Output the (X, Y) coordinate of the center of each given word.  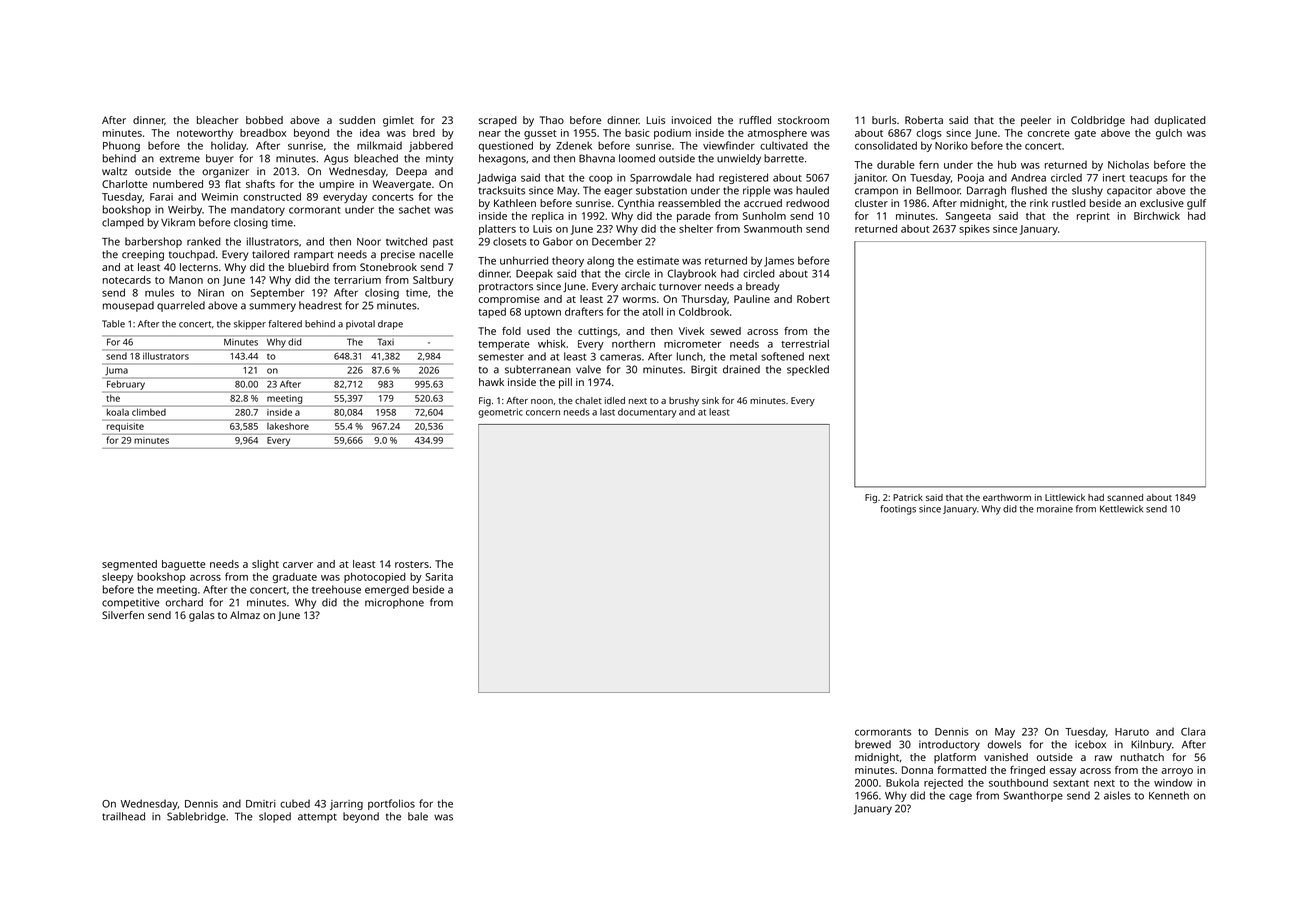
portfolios (391, 804)
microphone (394, 603)
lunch (690, 356)
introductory (949, 745)
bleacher (218, 120)
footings (898, 510)
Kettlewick (1121, 509)
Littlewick (1065, 497)
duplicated (1180, 121)
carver (298, 565)
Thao (552, 120)
